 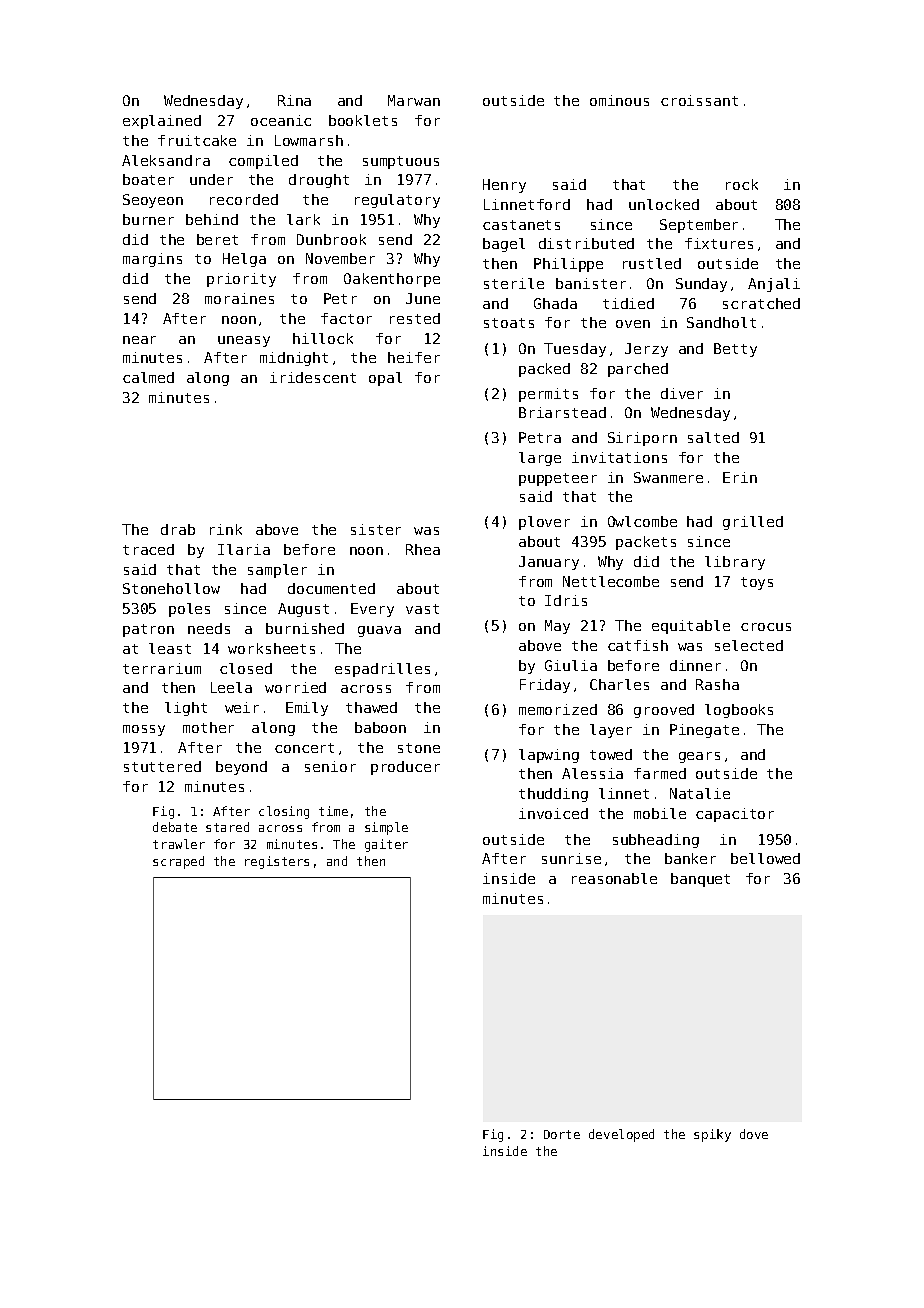 I want to click on bagel, so click(x=504, y=245).
